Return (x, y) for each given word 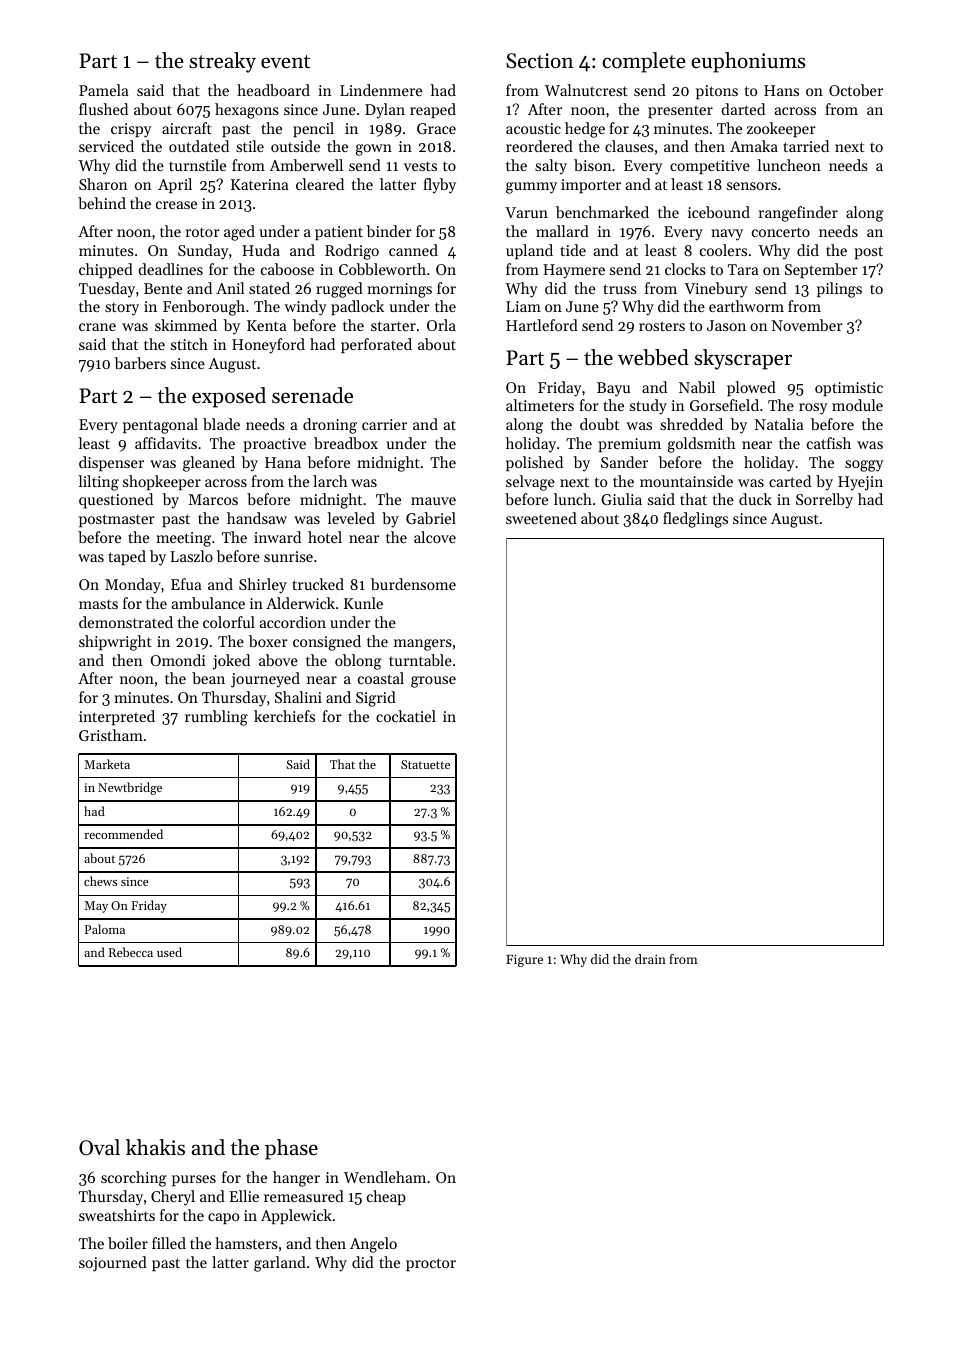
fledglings (695, 520)
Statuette (425, 764)
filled (169, 1243)
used (169, 952)
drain (650, 959)
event (285, 62)
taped (127, 557)
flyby (439, 186)
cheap (386, 1197)
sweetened (541, 518)
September (821, 270)
